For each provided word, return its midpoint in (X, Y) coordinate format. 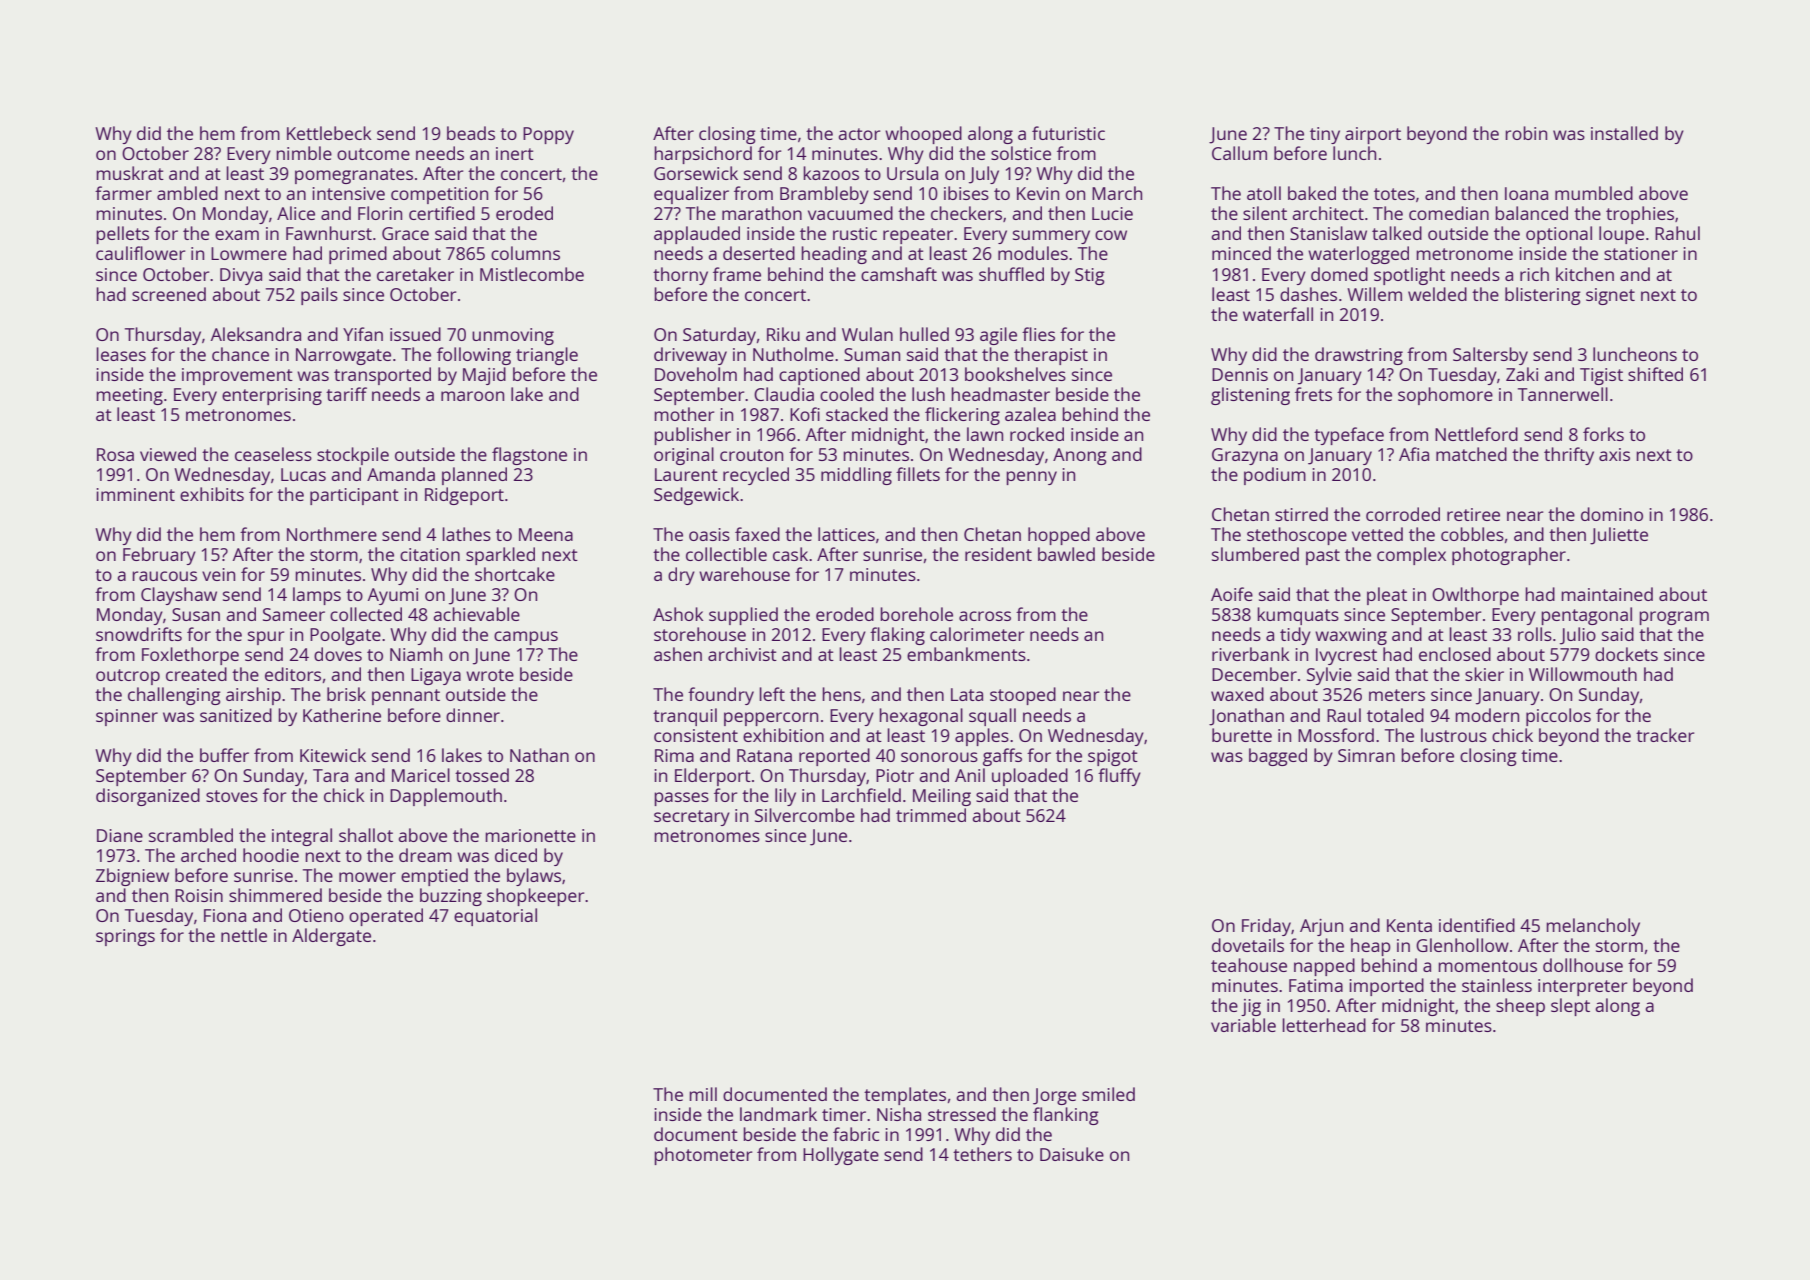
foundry (721, 696)
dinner (473, 715)
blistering (1543, 296)
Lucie (1112, 213)
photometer (703, 1156)
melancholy (1593, 927)
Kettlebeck (329, 133)
